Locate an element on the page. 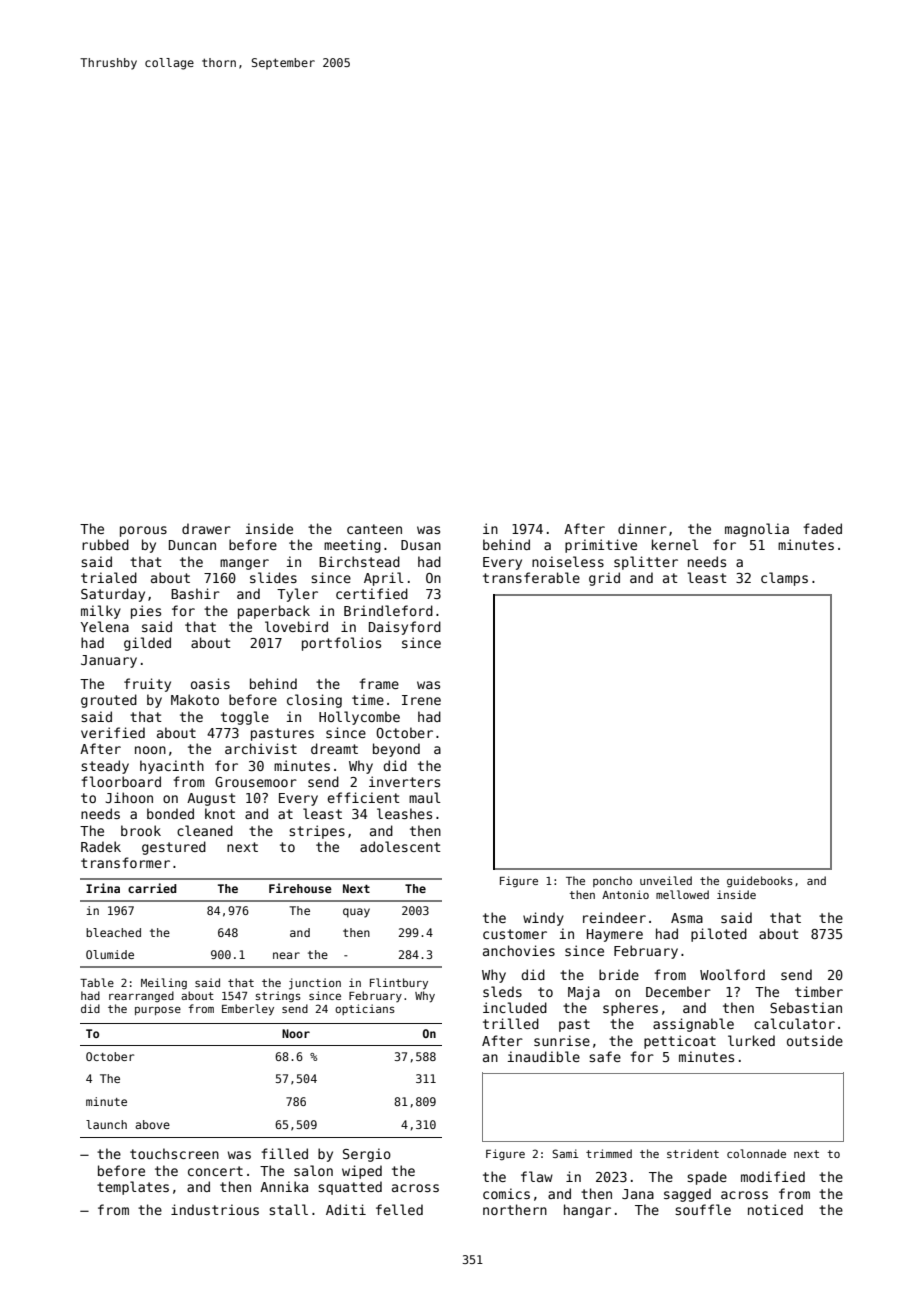  beyond is located at coordinates (396, 750).
